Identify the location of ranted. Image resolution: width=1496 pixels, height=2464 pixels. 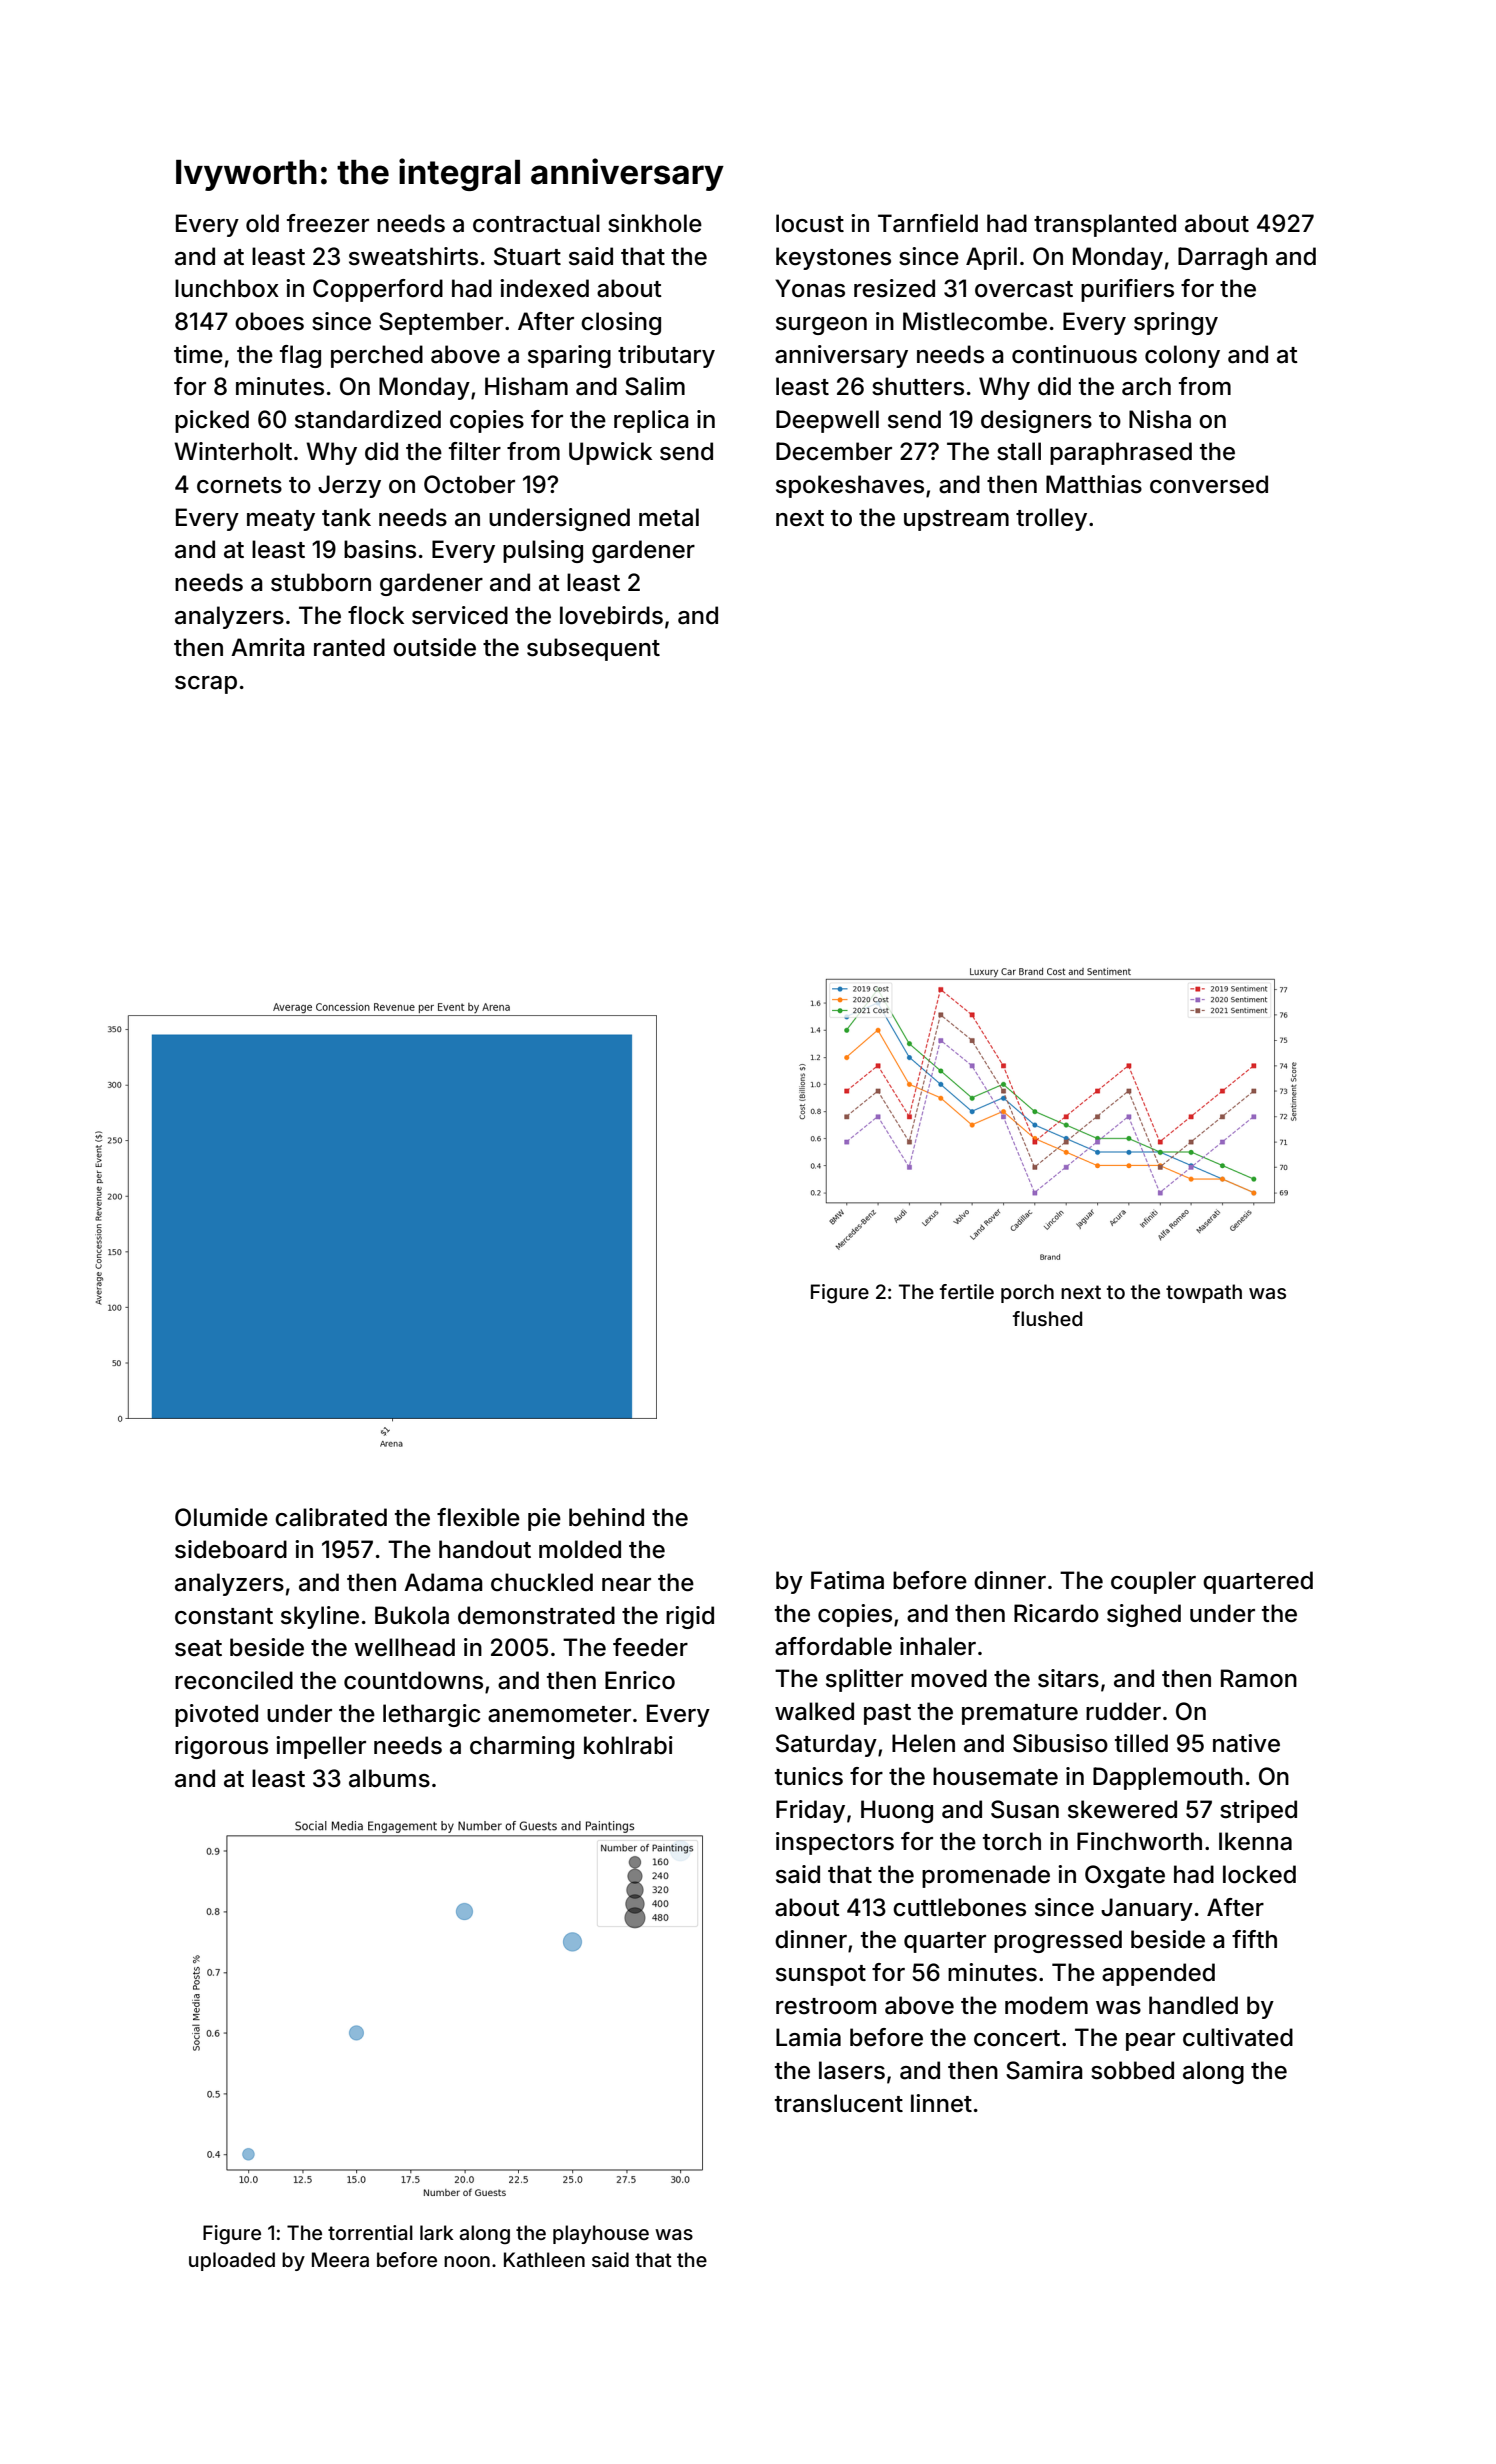
(349, 647).
